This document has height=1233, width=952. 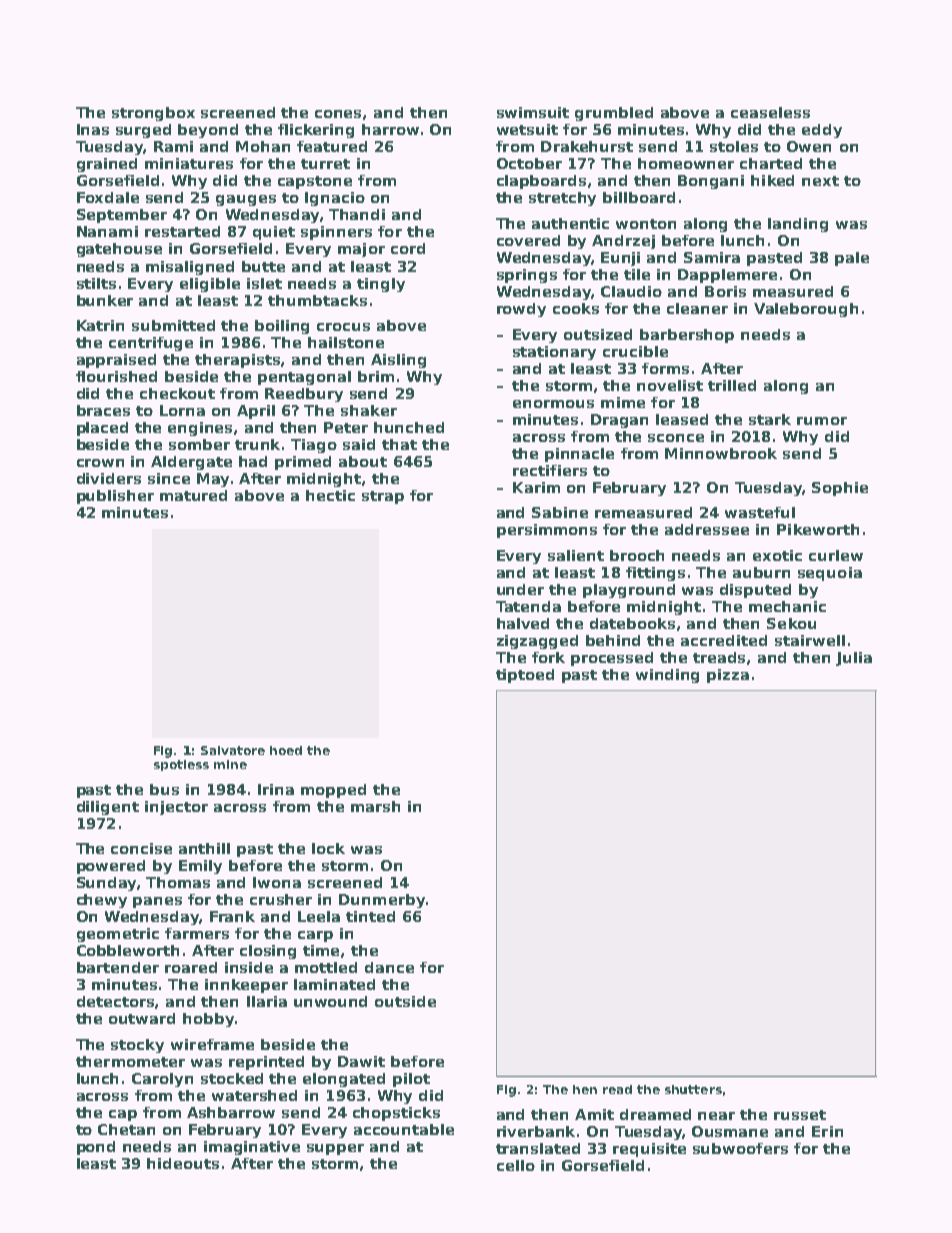 What do you see at coordinates (398, 361) in the document?
I see `Aisling` at bounding box center [398, 361].
